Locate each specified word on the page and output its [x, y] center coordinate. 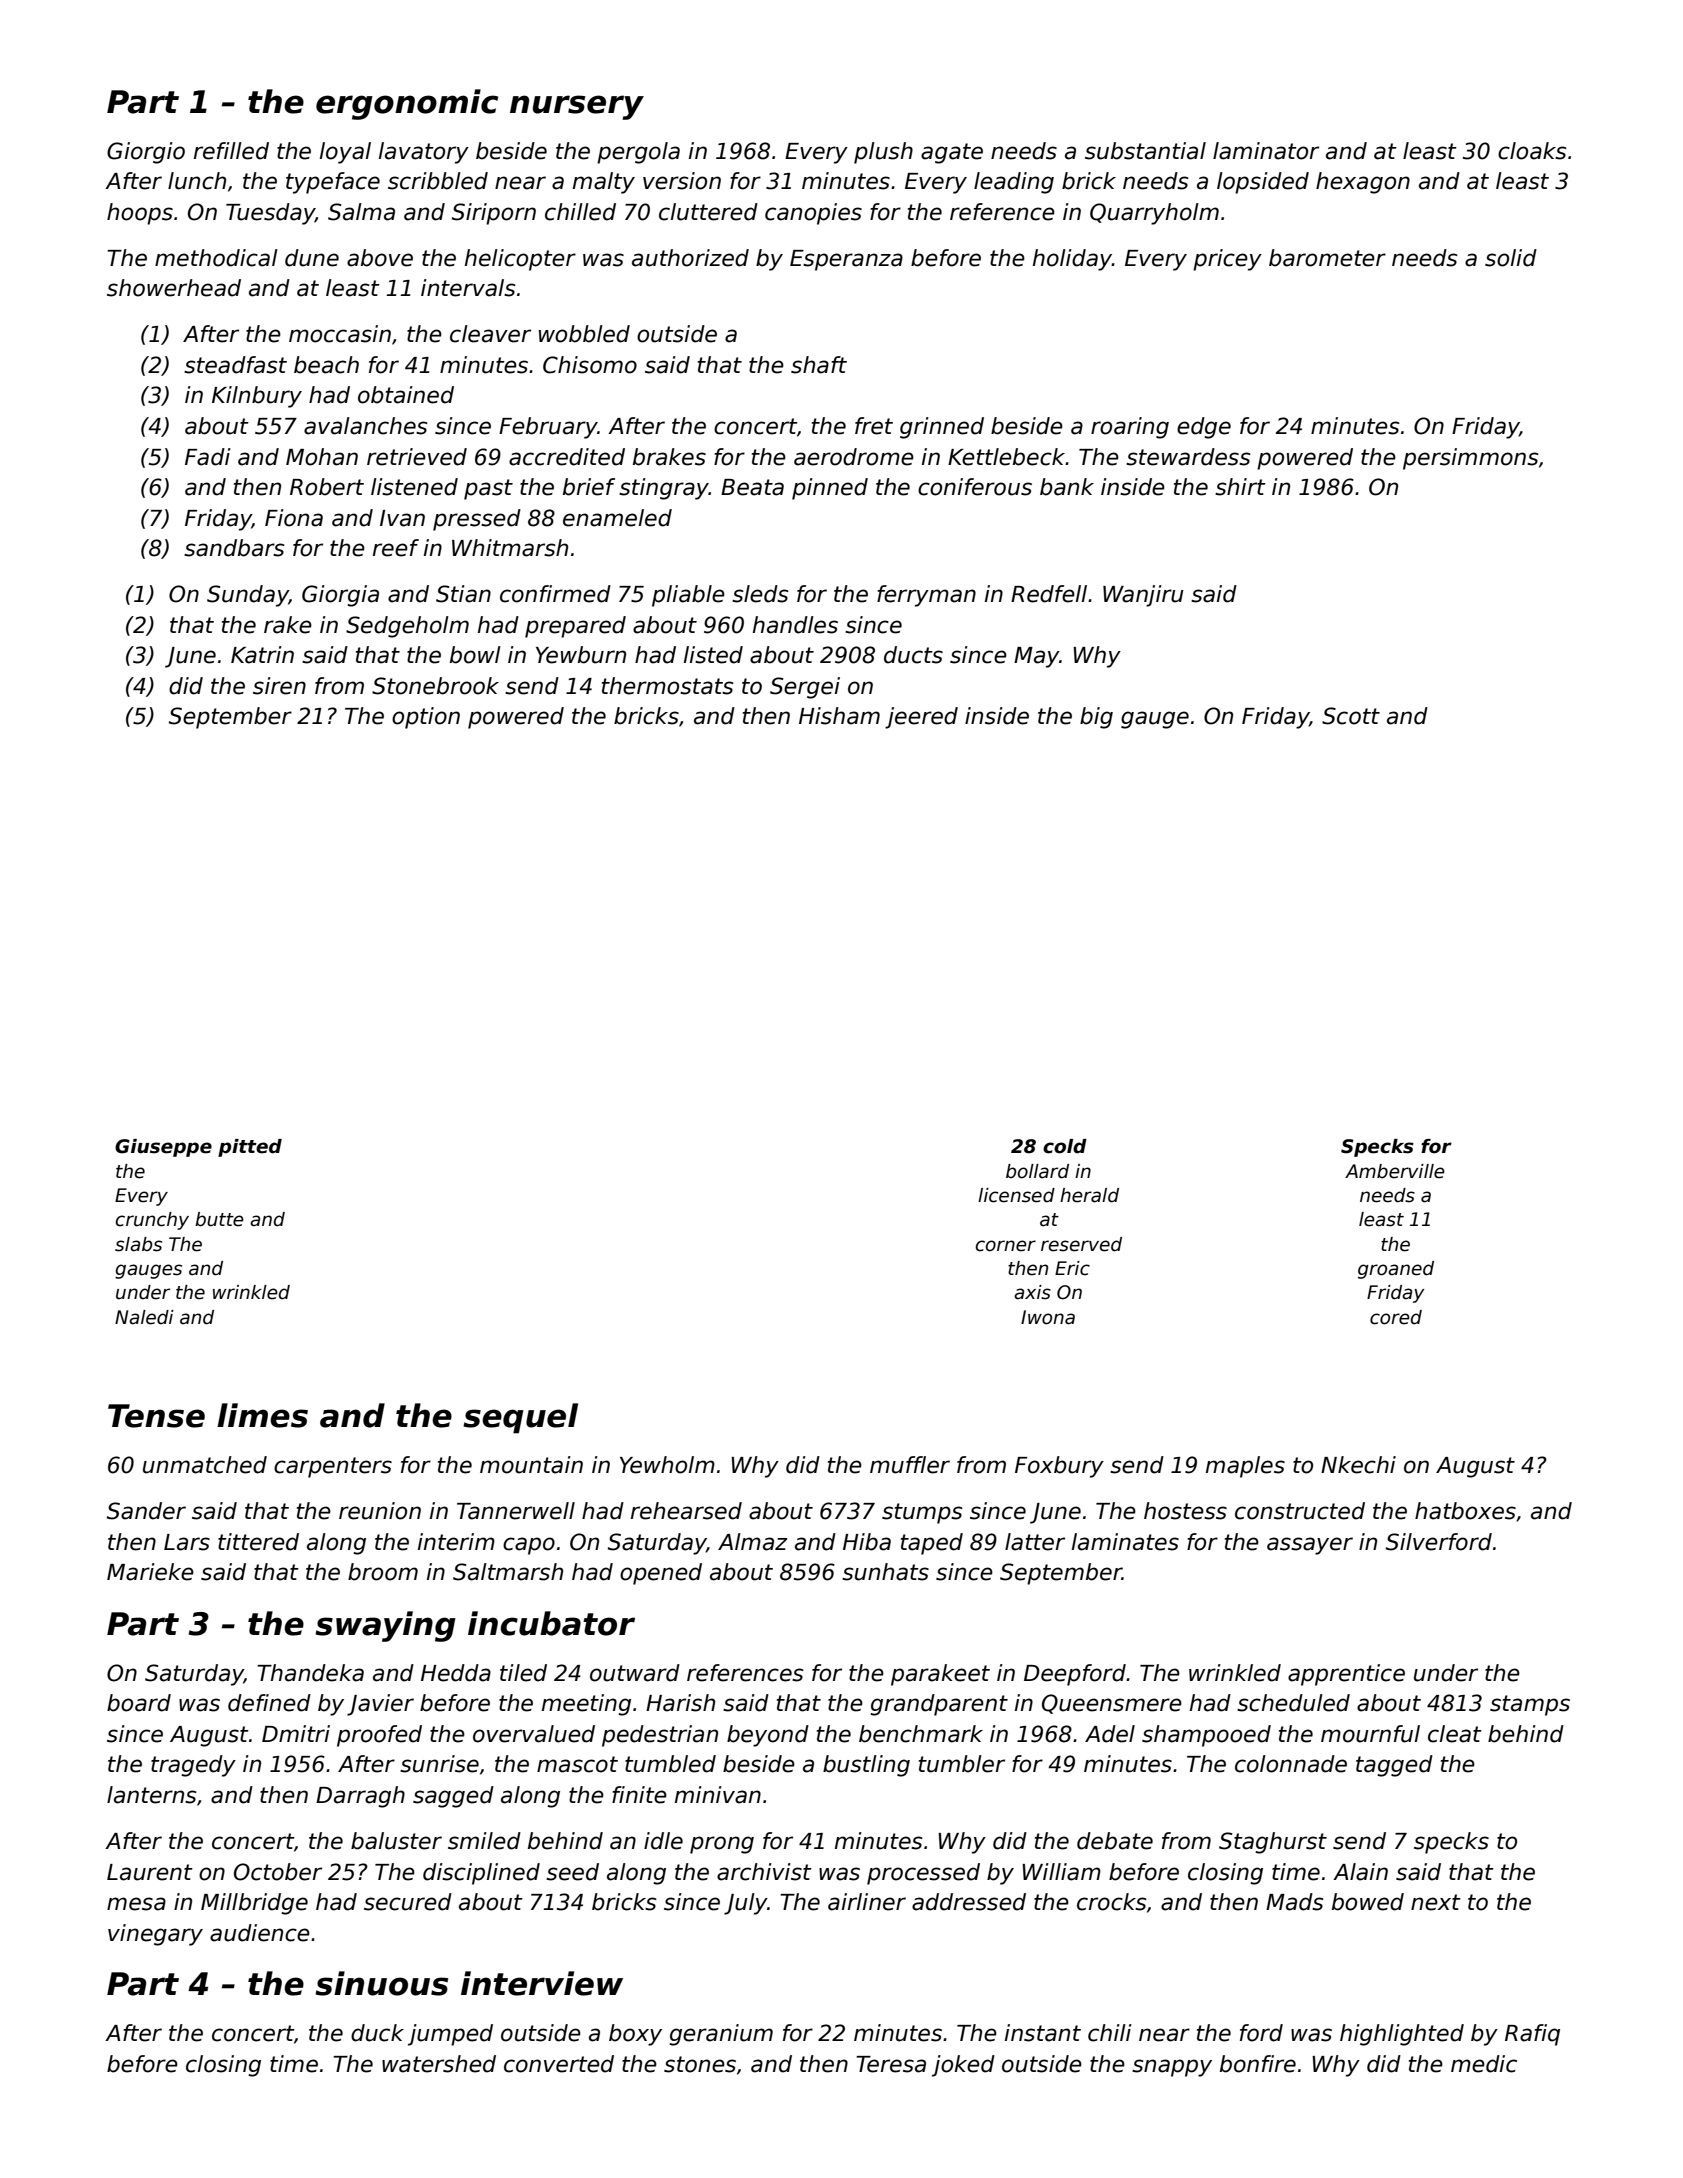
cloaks [1532, 151]
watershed [439, 2064]
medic [1484, 2064]
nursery [577, 107]
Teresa [891, 2064]
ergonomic [407, 104]
